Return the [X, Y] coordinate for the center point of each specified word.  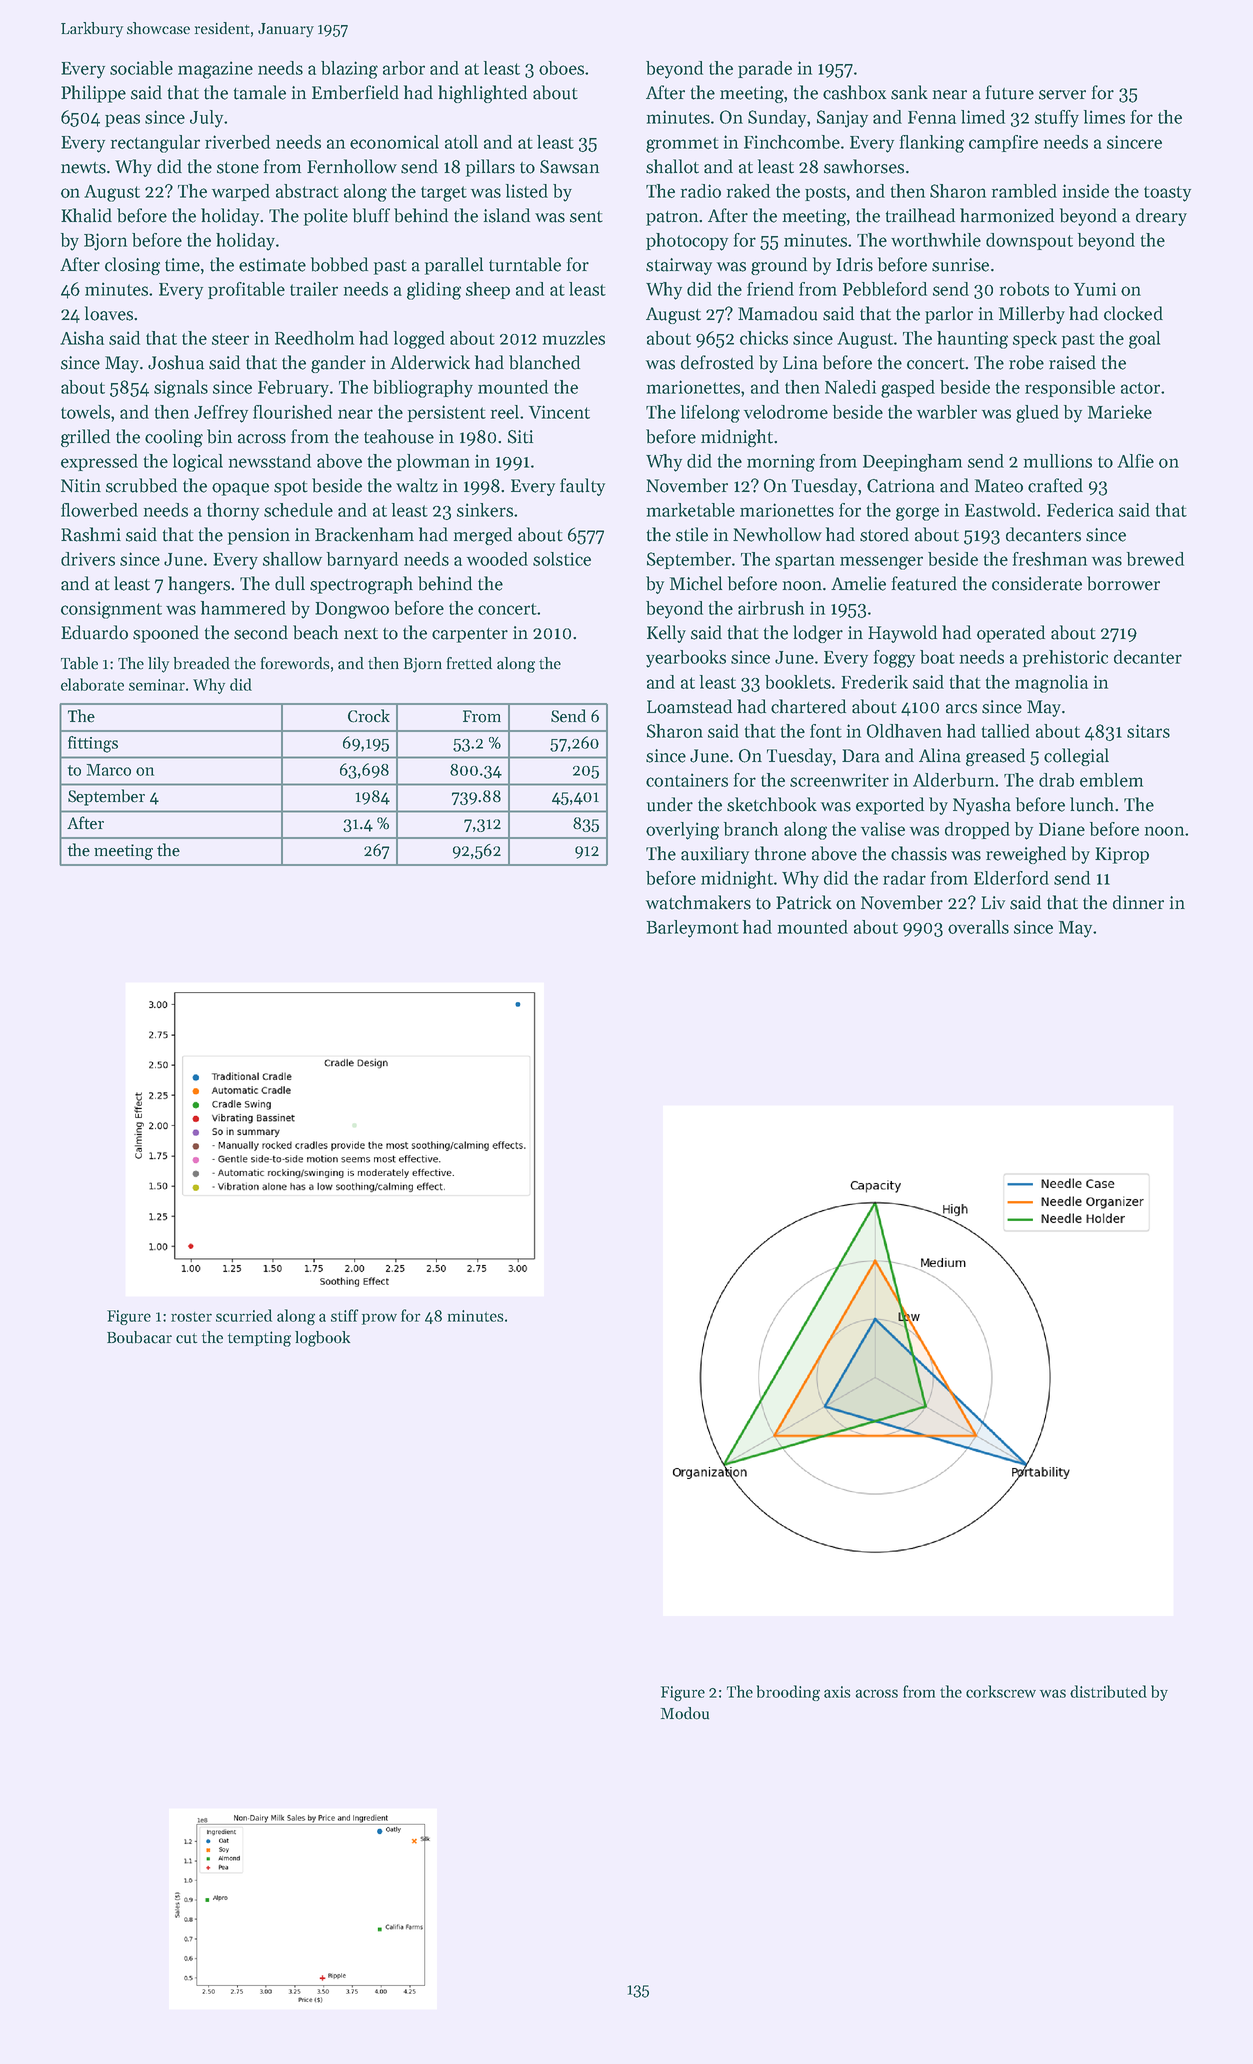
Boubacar [139, 1337]
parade [765, 69]
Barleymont [693, 929]
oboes [561, 68]
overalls [978, 927]
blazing [349, 70]
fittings [93, 744]
